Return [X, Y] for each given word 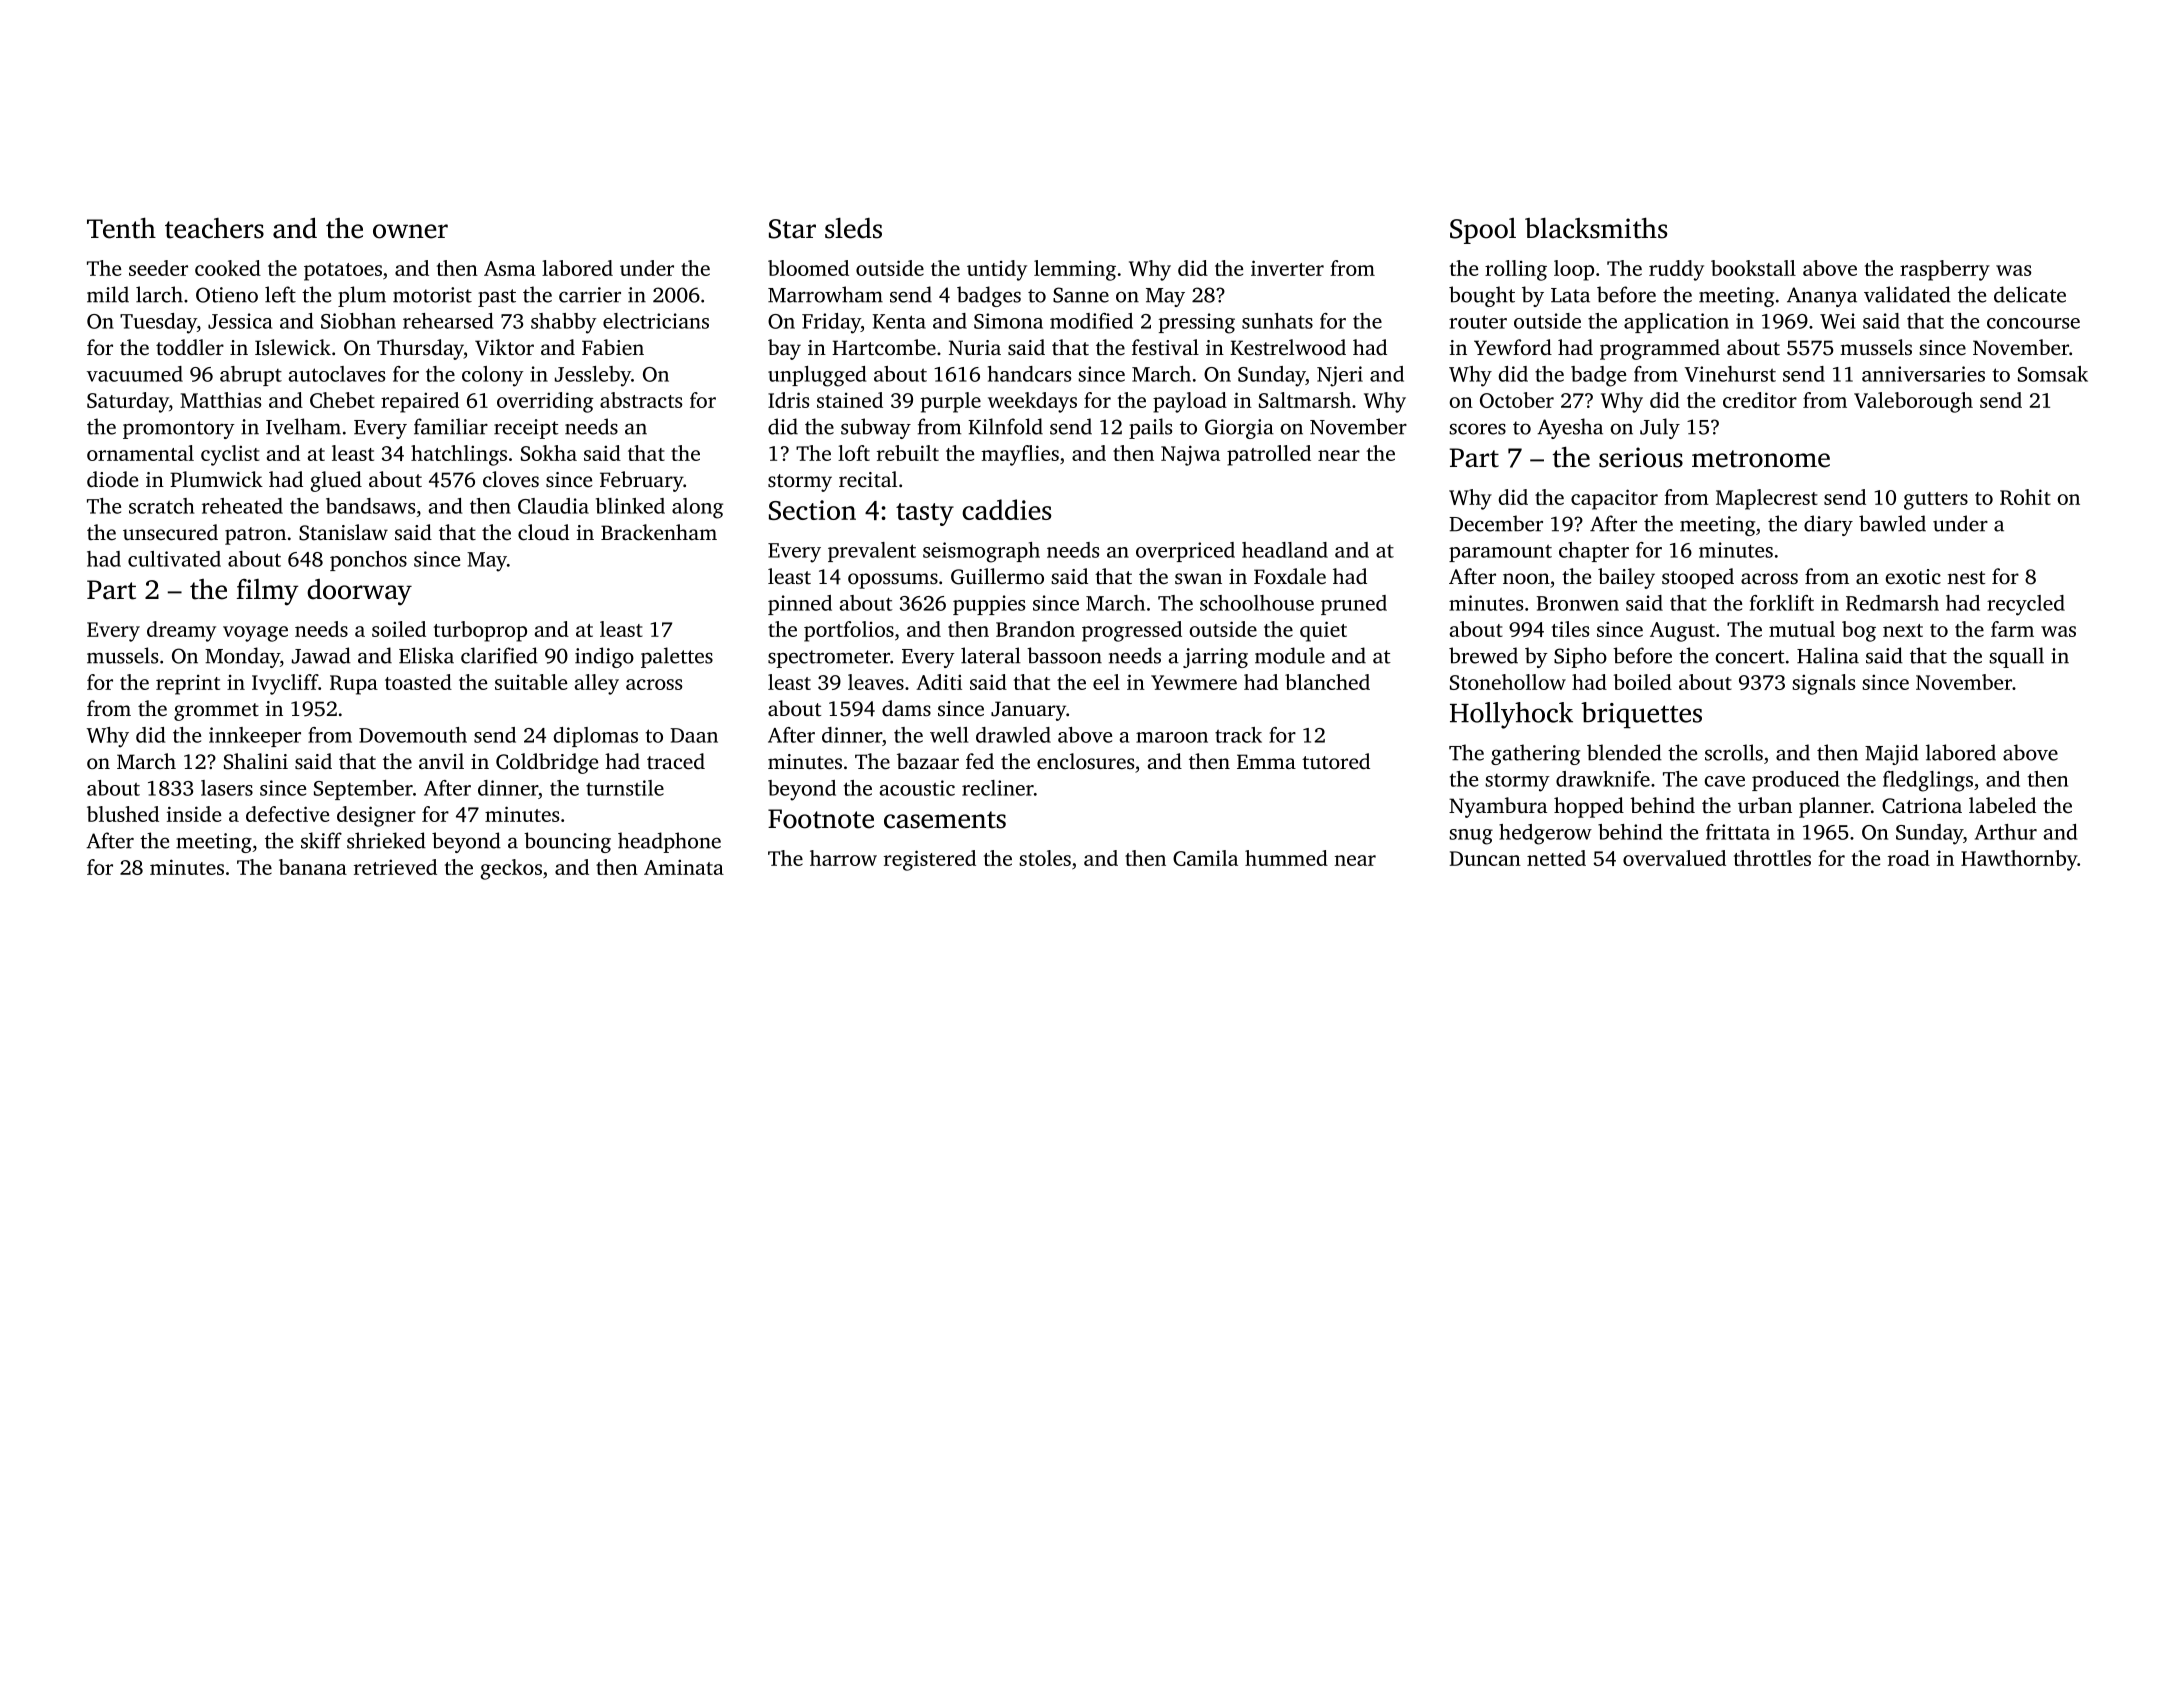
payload [1190, 402]
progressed [1132, 631]
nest [1966, 577]
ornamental [140, 453]
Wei [1837, 321]
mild [108, 294]
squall [2016, 657]
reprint [188, 685]
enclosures [1085, 761]
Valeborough [1913, 402]
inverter [1287, 268]
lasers [227, 788]
